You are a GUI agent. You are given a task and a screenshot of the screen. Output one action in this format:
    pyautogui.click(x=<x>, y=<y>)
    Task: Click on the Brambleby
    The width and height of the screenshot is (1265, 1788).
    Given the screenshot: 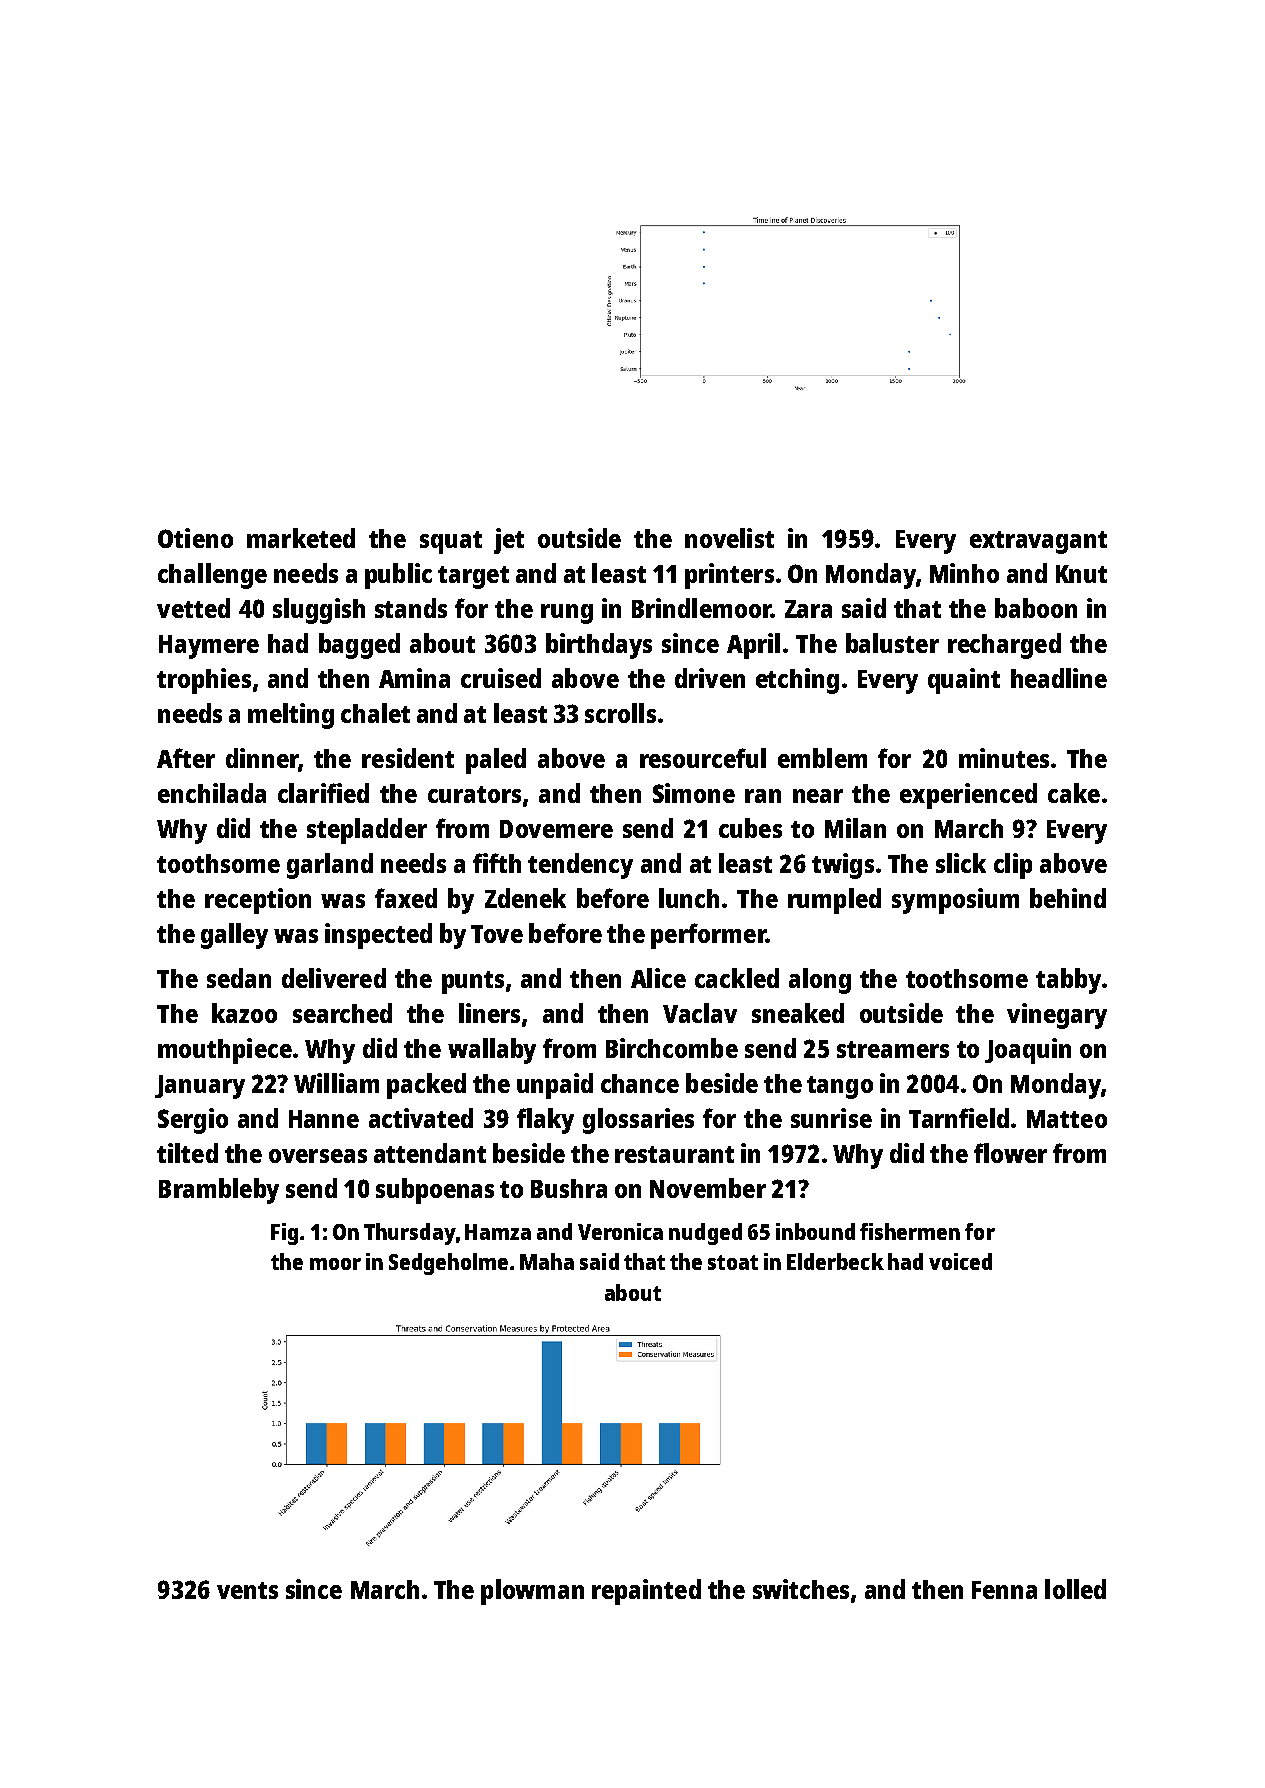 What is the action you would take?
    pyautogui.click(x=219, y=1191)
